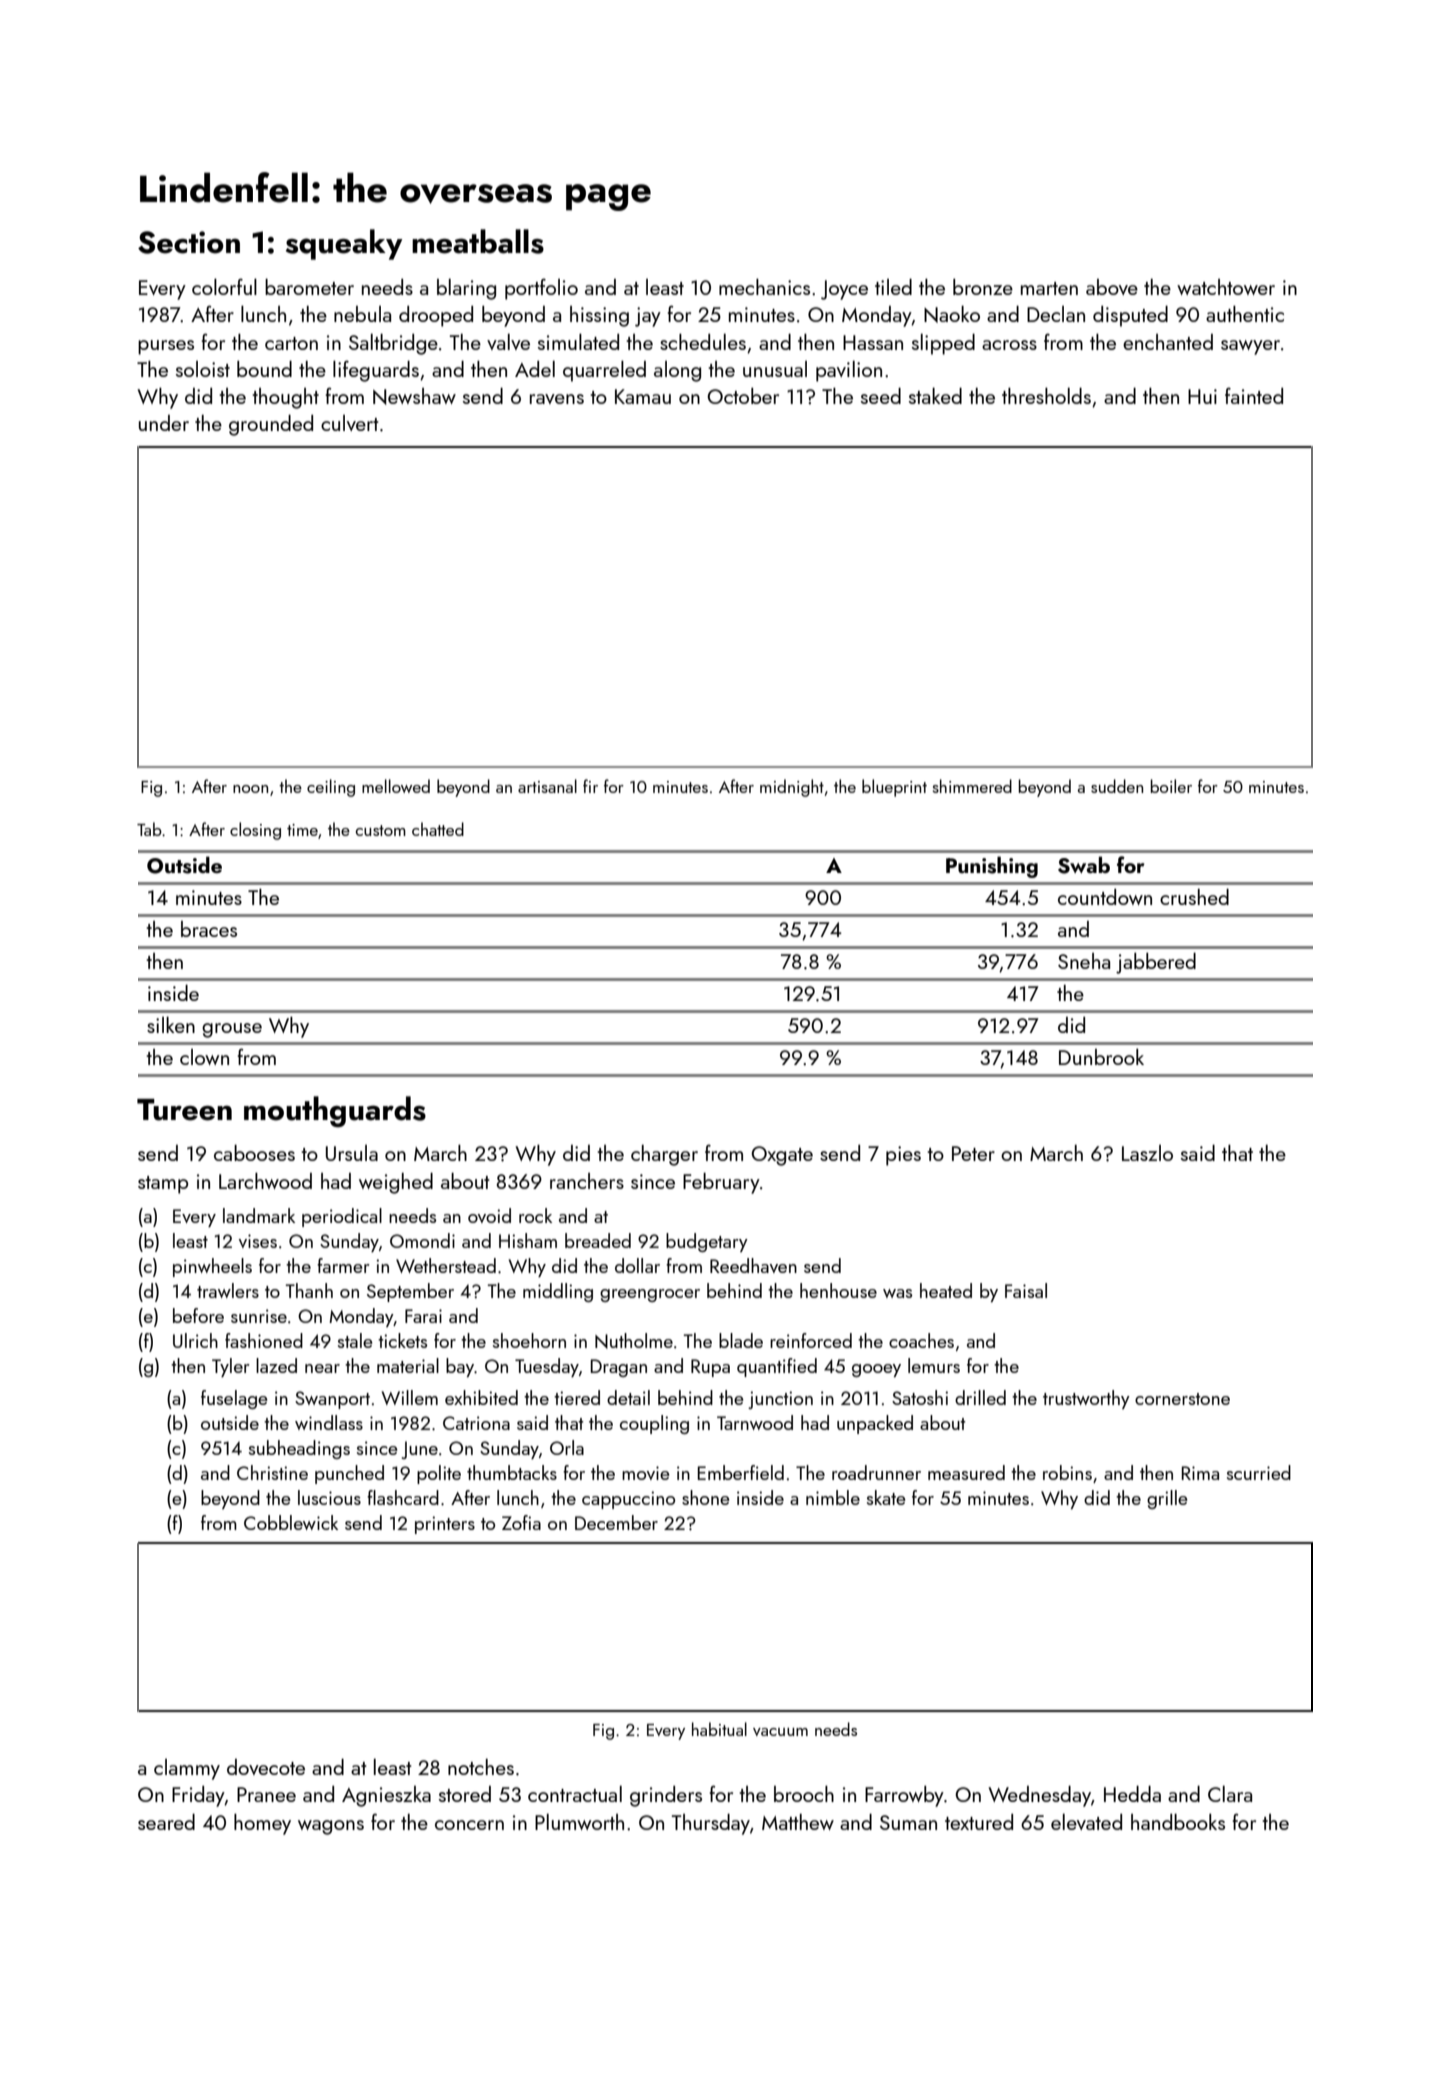  Describe the element at coordinates (189, 242) in the image. I see `Section` at that location.
